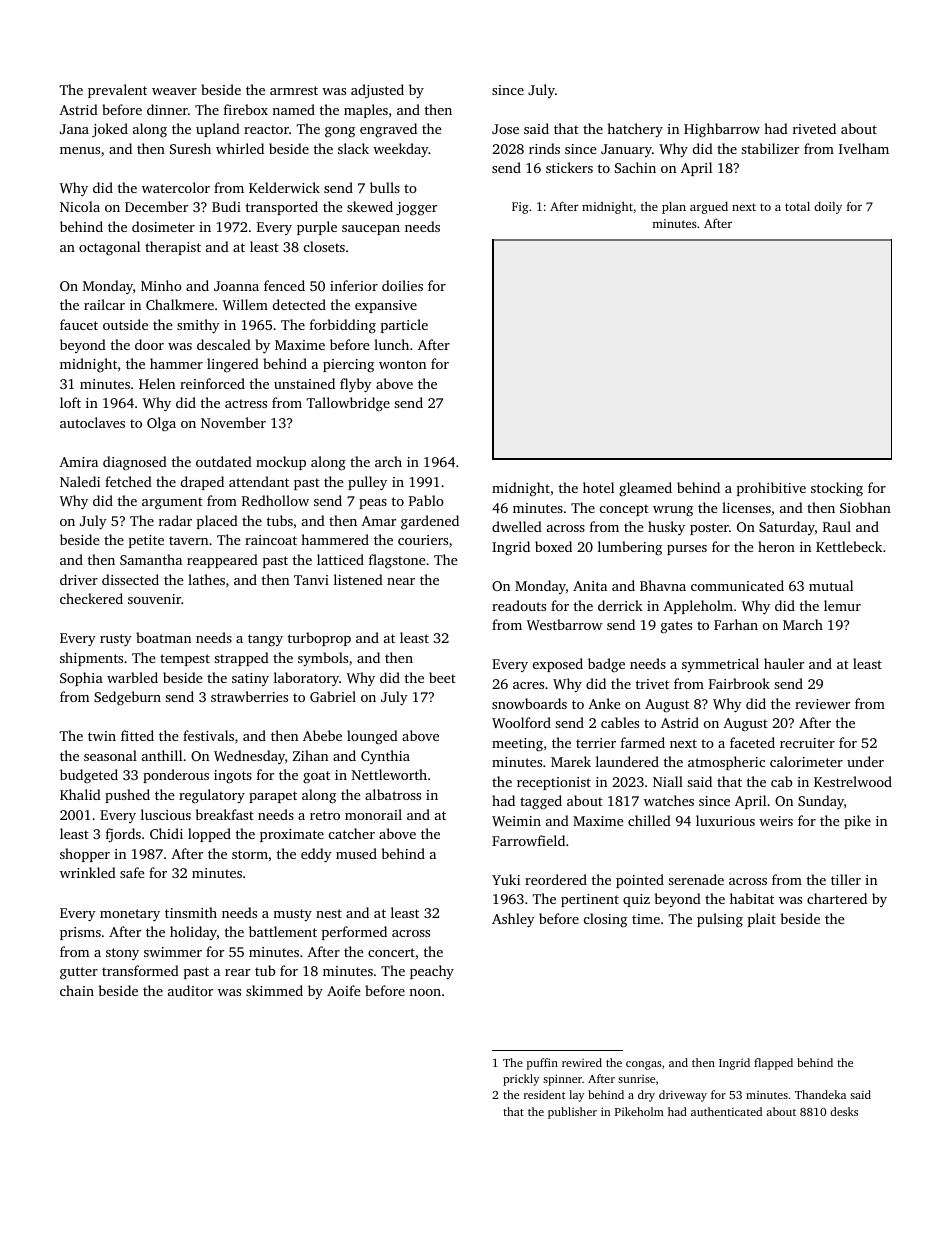 This screenshot has width=952, height=1233. What do you see at coordinates (77, 990) in the screenshot?
I see `chain` at bounding box center [77, 990].
